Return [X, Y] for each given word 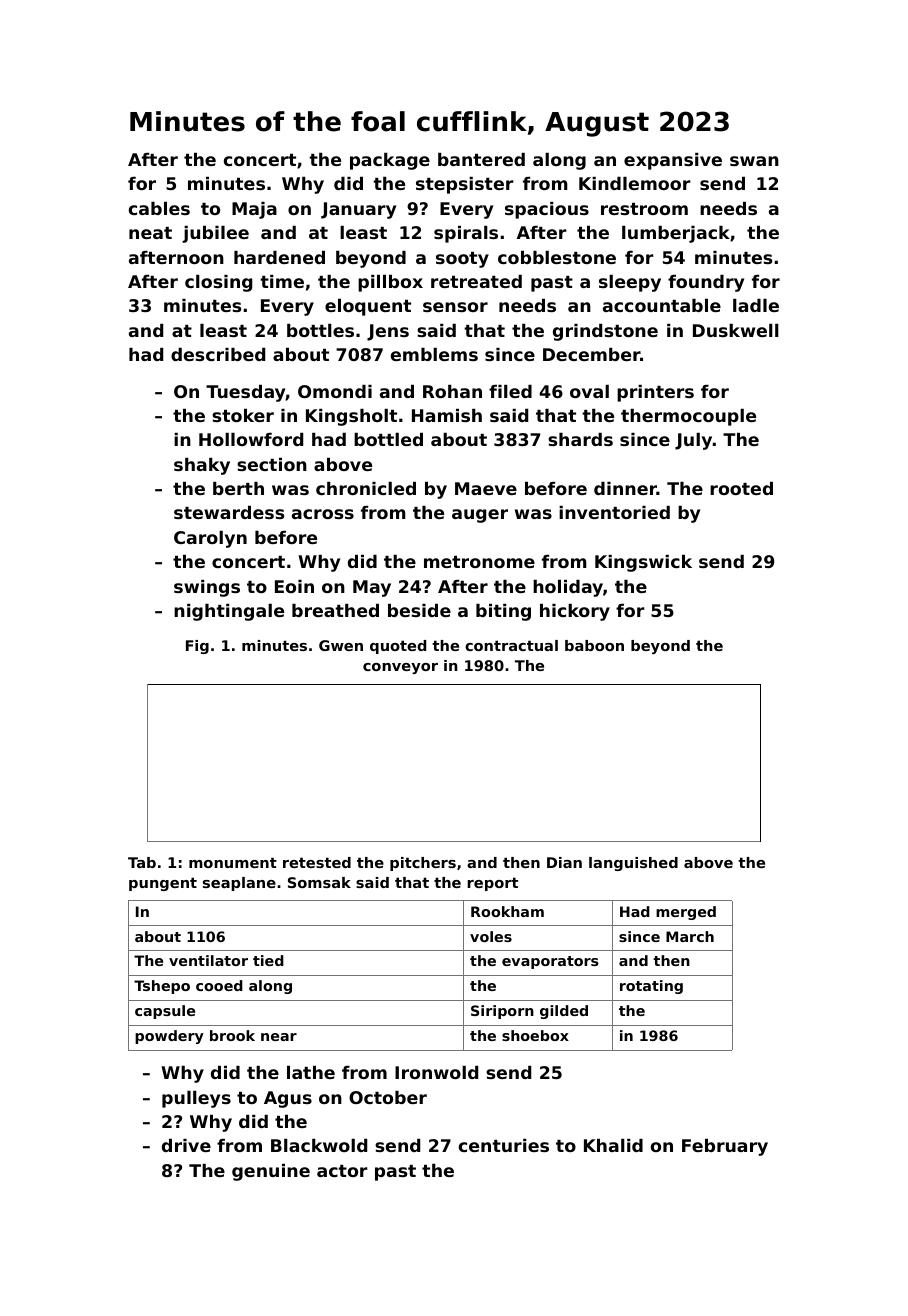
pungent [163, 884]
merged [686, 913]
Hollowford [251, 439]
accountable [662, 305]
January [358, 210]
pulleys [196, 1099]
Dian [564, 862]
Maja [254, 210]
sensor [455, 307]
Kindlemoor [635, 183]
